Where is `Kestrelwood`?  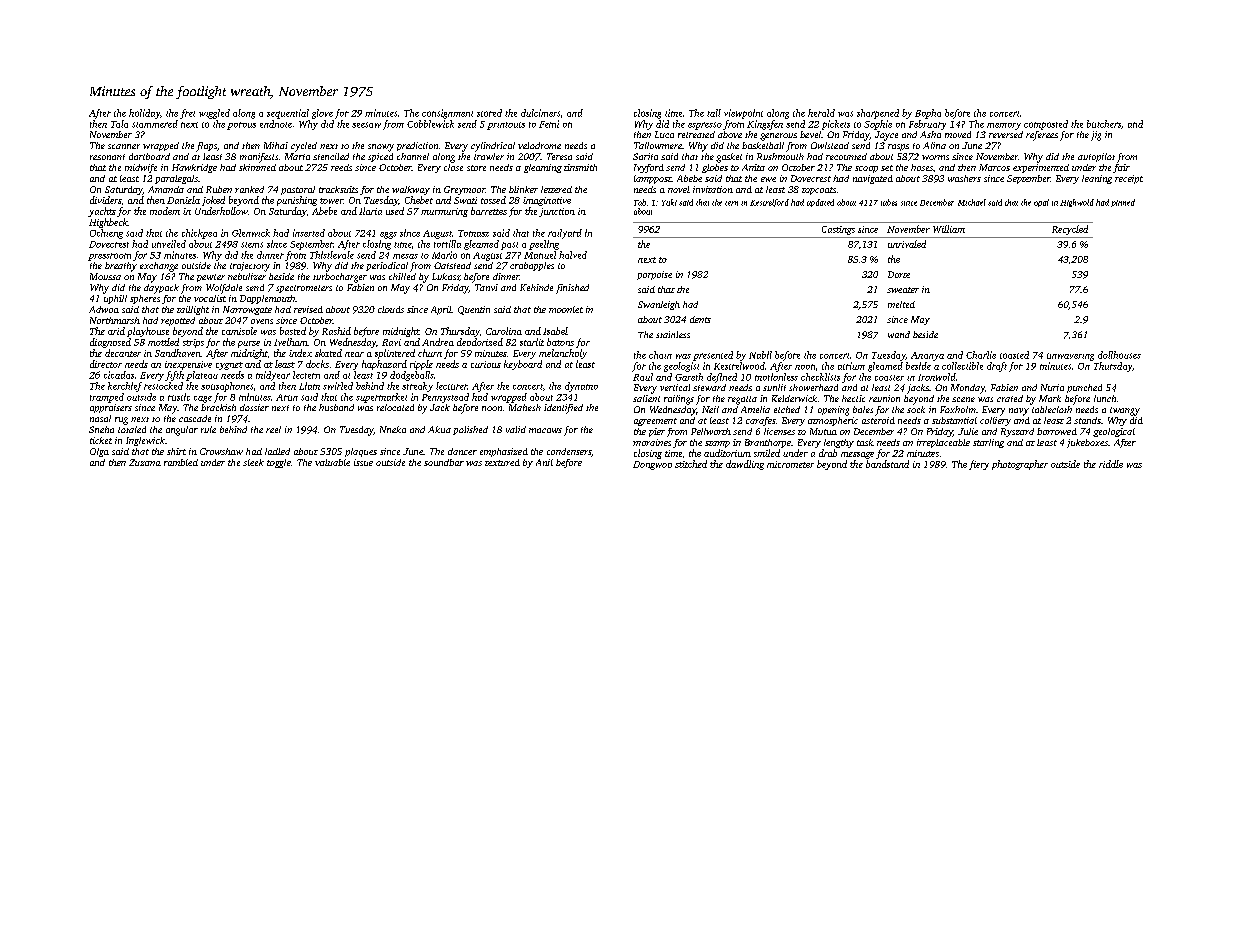 Kestrelwood is located at coordinates (739, 366).
